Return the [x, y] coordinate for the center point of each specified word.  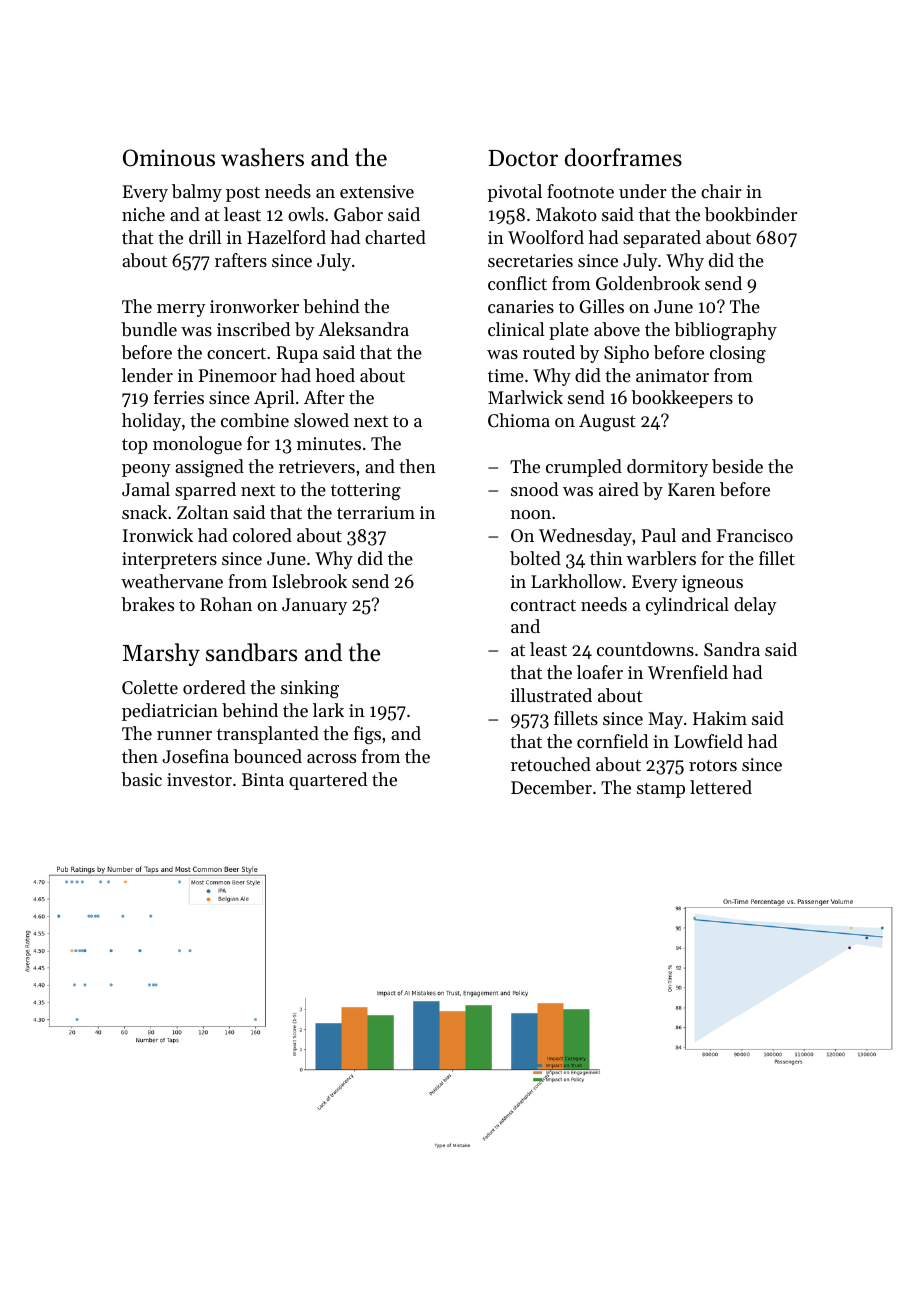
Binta [263, 779]
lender [147, 375]
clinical [516, 329]
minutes [329, 443]
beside [737, 466]
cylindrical [687, 606]
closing [738, 354]
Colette [150, 687]
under [643, 191]
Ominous [169, 158]
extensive [377, 191]
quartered [328, 781]
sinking [310, 689]
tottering [366, 491]
